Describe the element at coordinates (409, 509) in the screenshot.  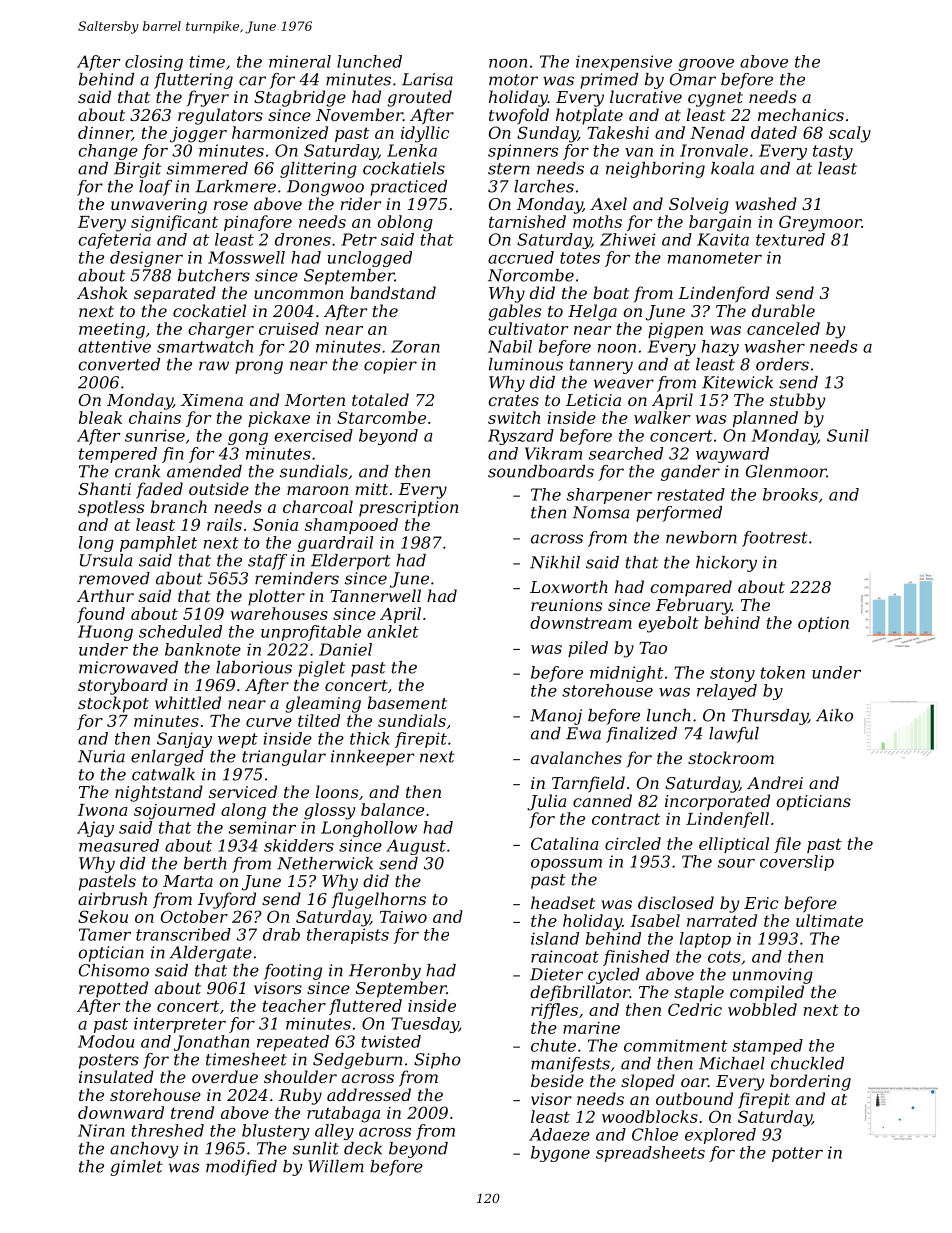
I see `prescription` at that location.
